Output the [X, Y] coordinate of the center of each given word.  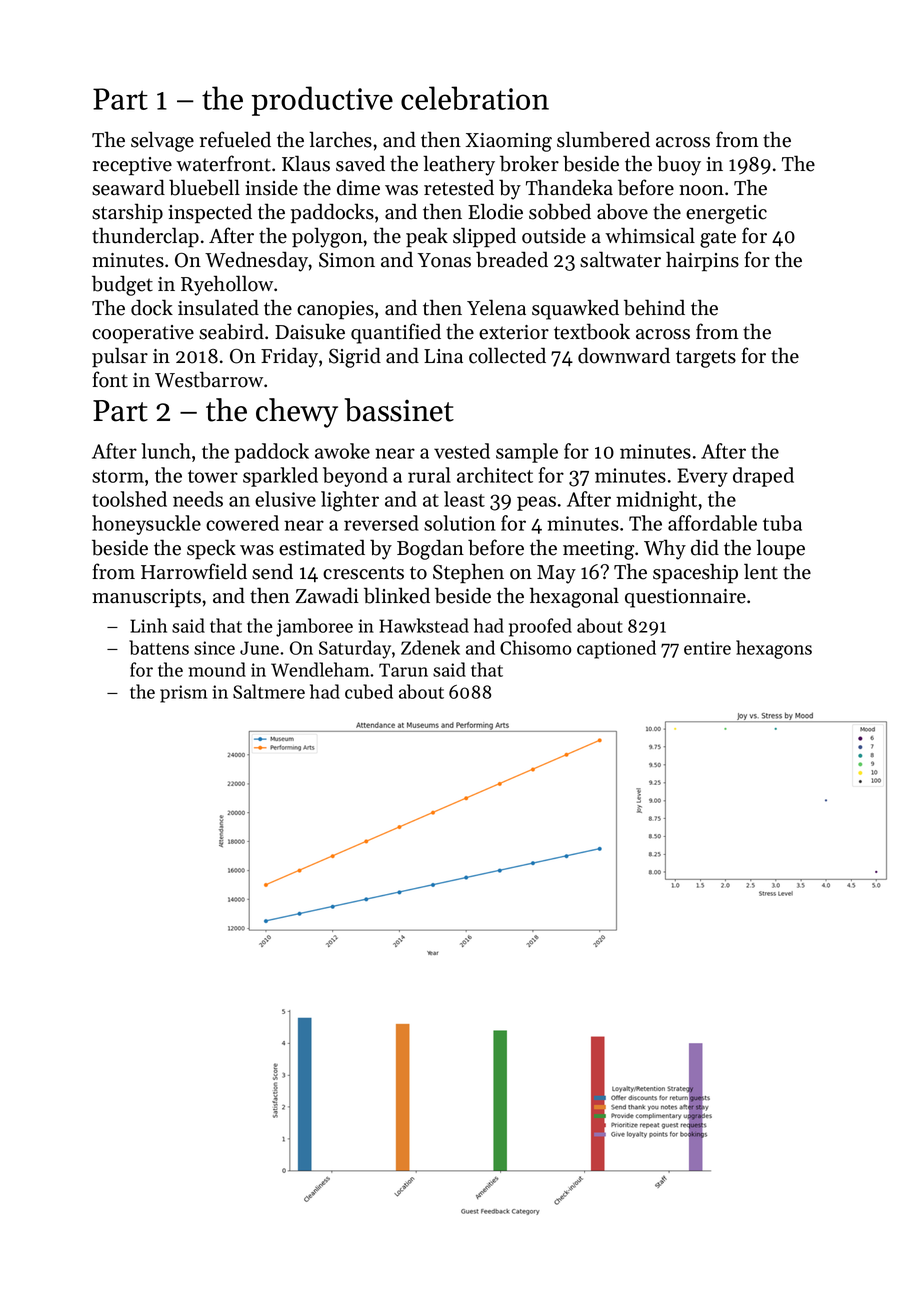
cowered [242, 523]
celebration [475, 98]
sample [527, 453]
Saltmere [269, 691]
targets [706, 359]
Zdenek [430, 647]
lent [761, 571]
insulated [218, 307]
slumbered [603, 139]
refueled [235, 139]
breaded [512, 259]
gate [718, 239]
